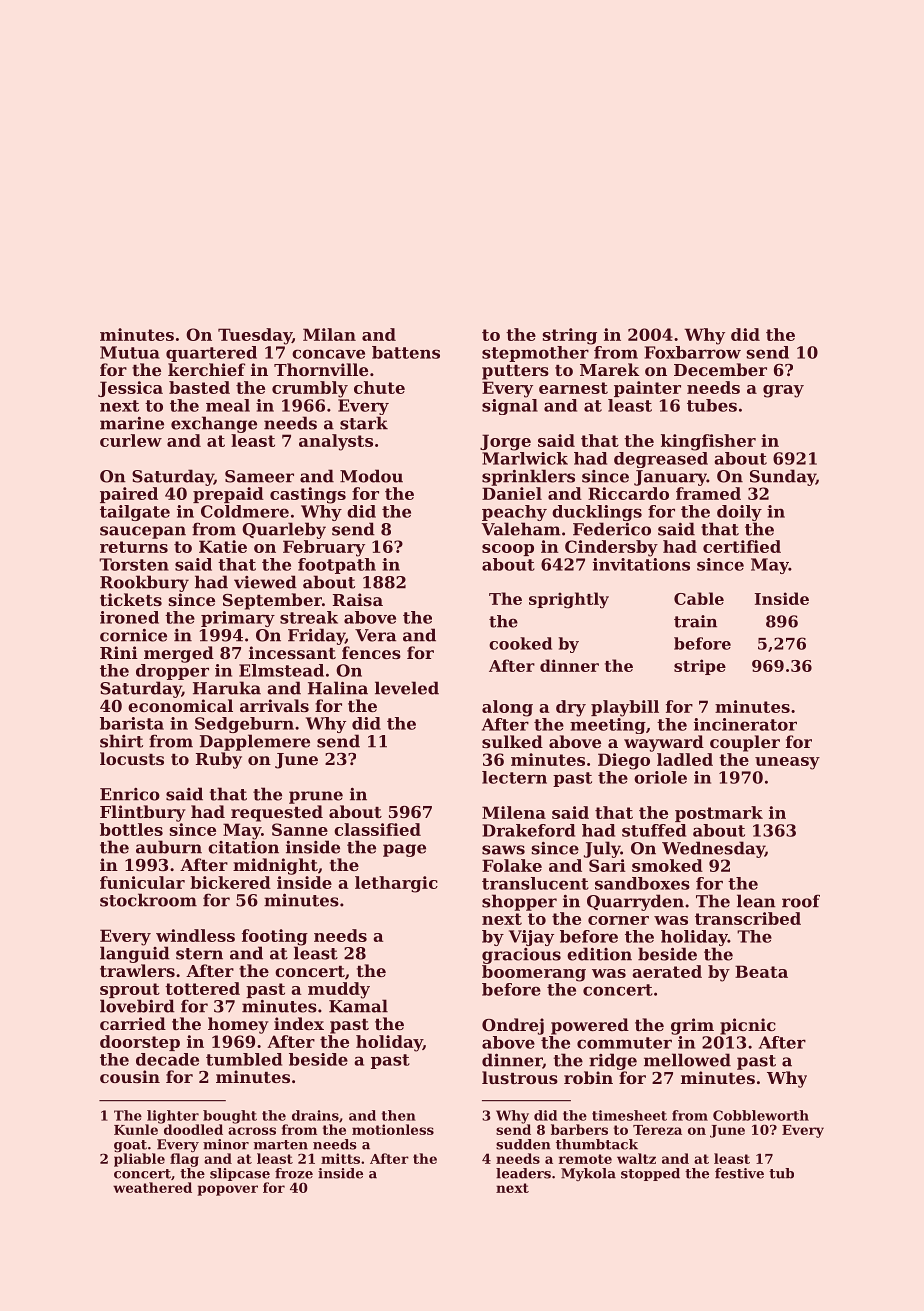  I want to click on Tuesday, so click(255, 336).
